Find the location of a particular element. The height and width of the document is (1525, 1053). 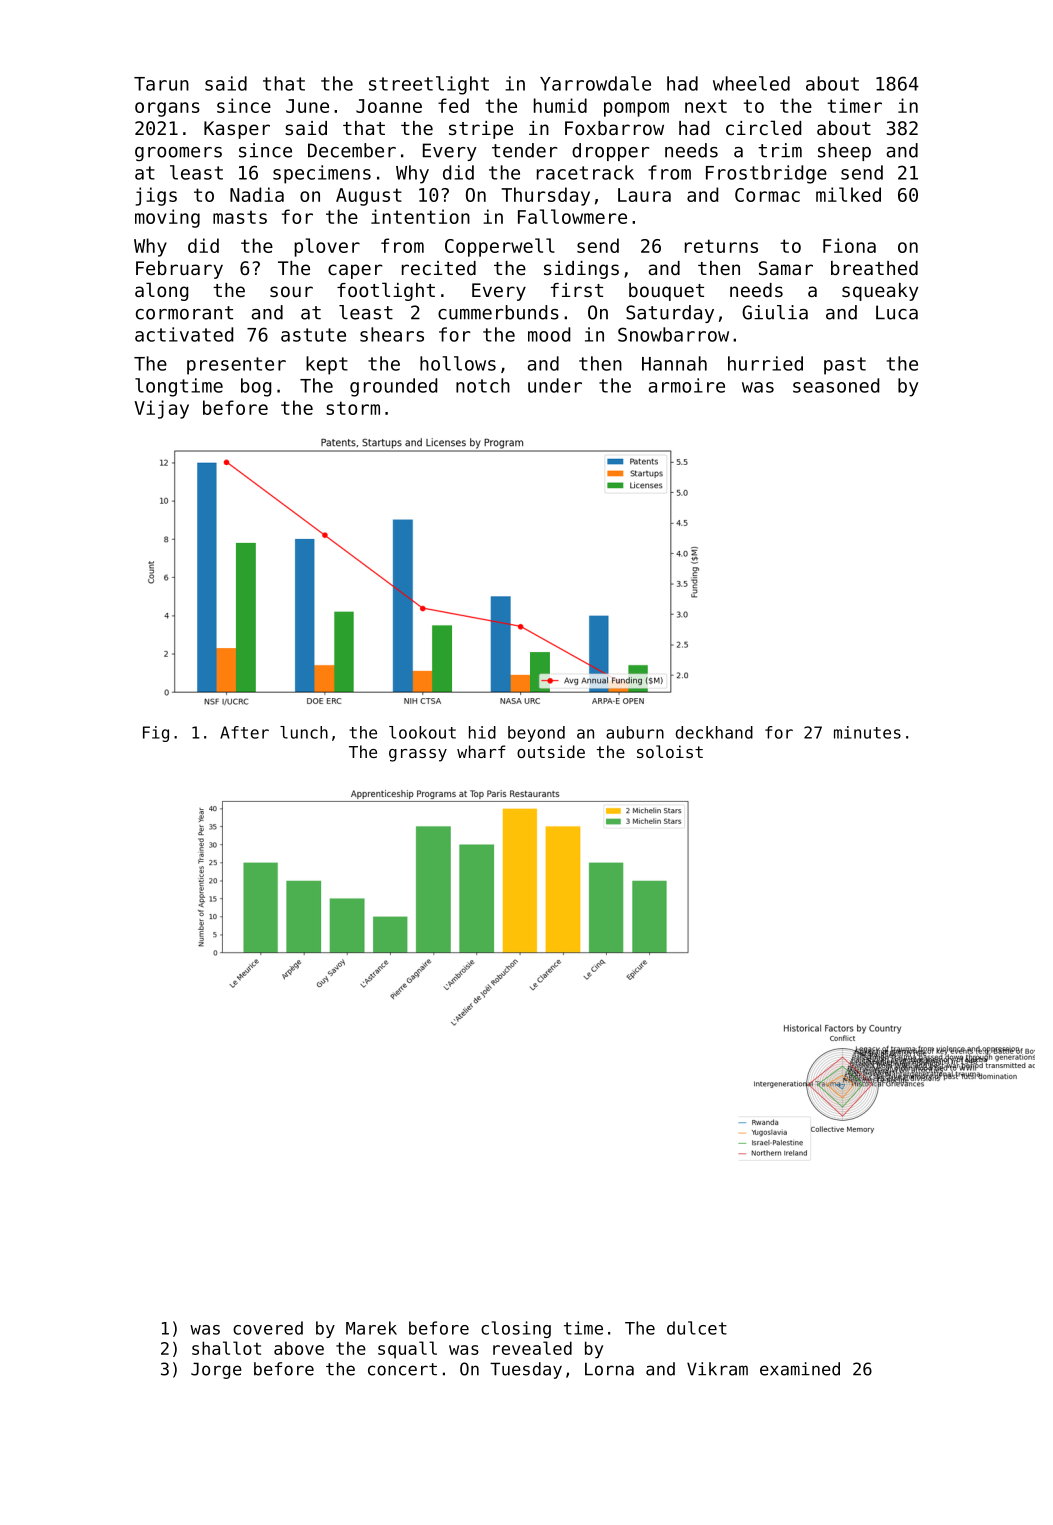

returns is located at coordinates (721, 246).
